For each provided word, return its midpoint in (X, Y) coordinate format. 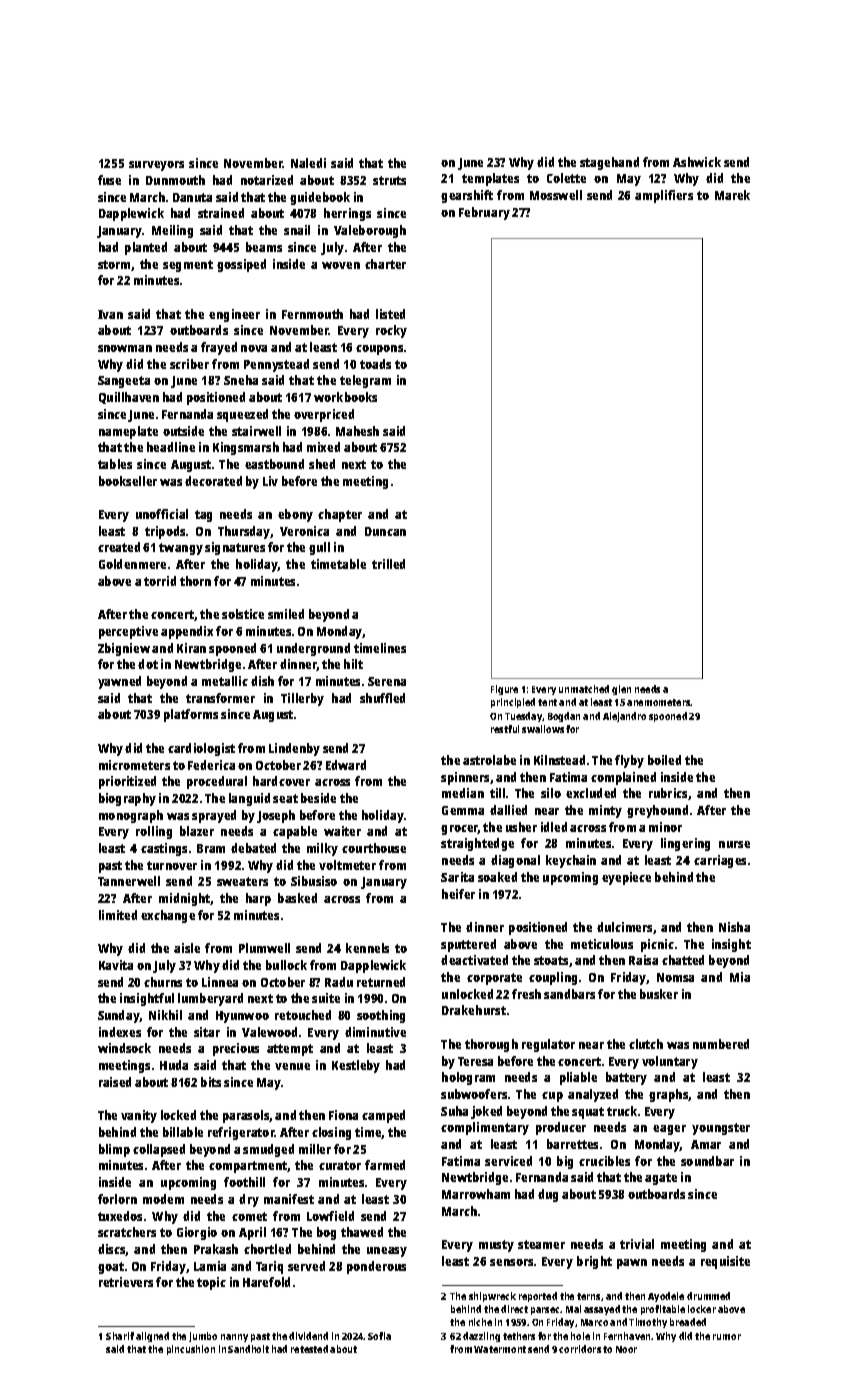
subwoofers (474, 1094)
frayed (219, 348)
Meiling (172, 231)
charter (385, 264)
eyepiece (626, 878)
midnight (185, 899)
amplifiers (664, 196)
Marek (732, 195)
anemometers (659, 702)
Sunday (119, 1016)
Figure (504, 690)
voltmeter (347, 865)
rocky (391, 331)
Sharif (120, 1336)
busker (659, 994)
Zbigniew (124, 649)
